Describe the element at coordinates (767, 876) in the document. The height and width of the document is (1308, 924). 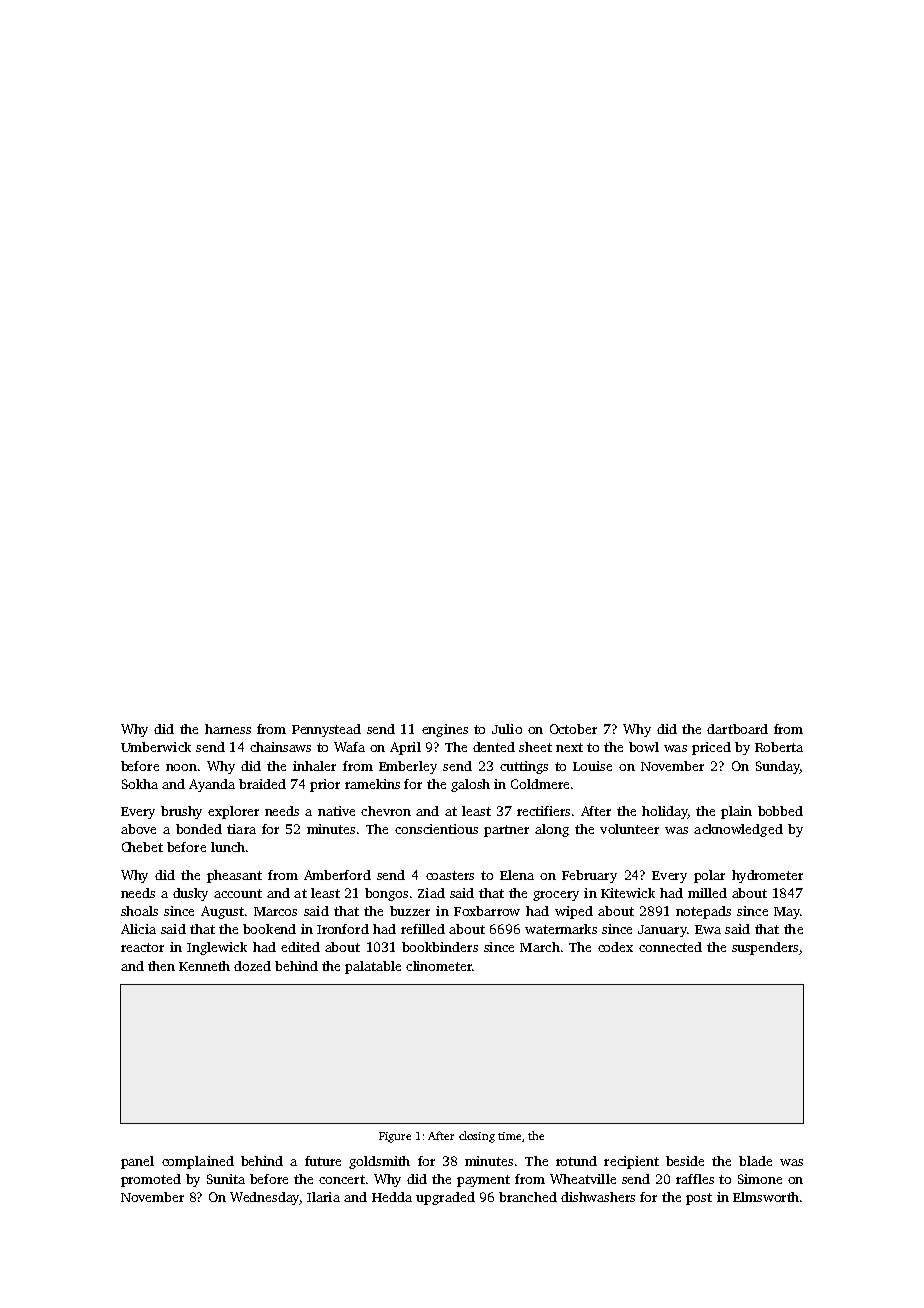
I see `hydrometer` at that location.
